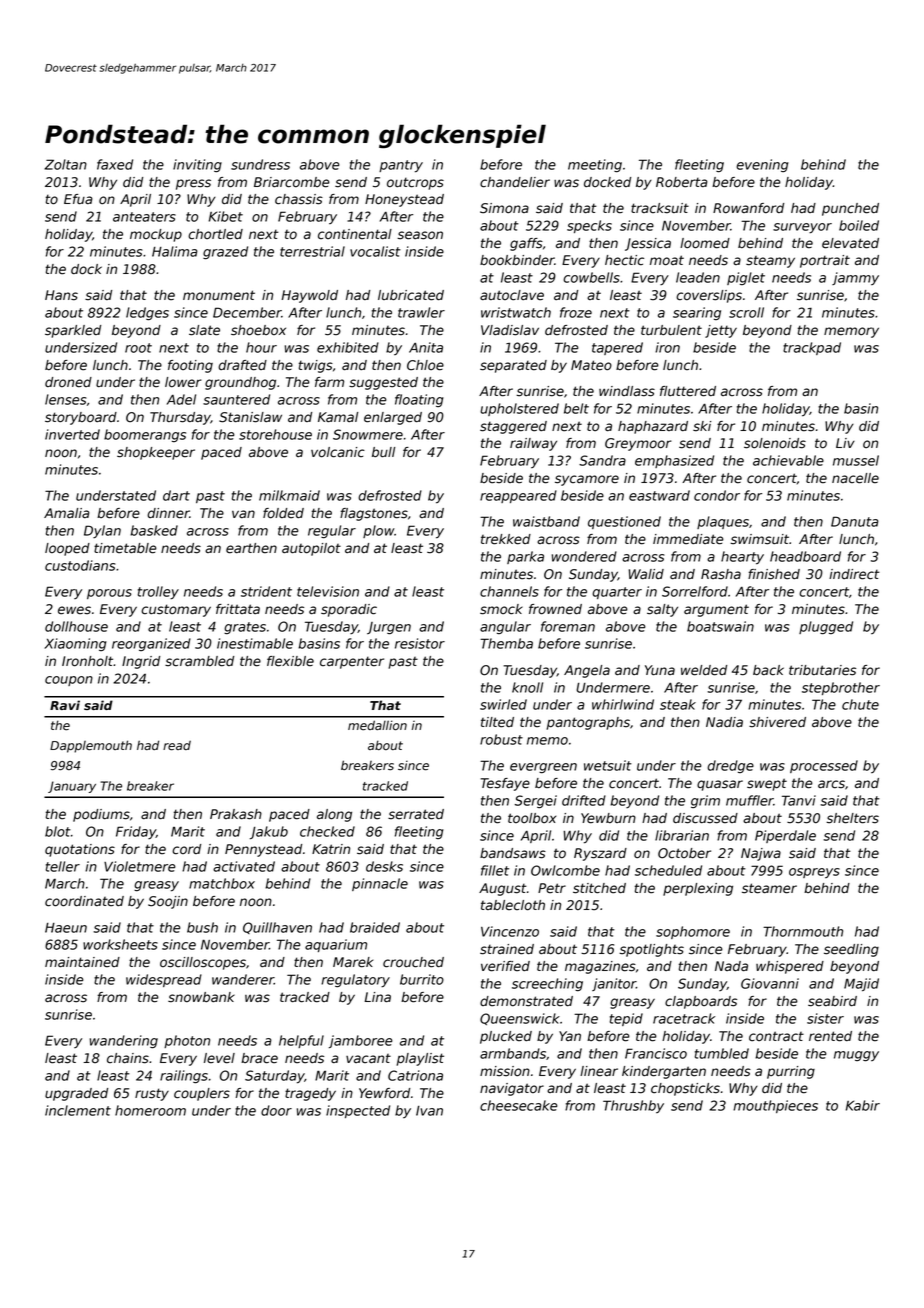 This screenshot has height=1308, width=924. I want to click on outcrops, so click(415, 183).
